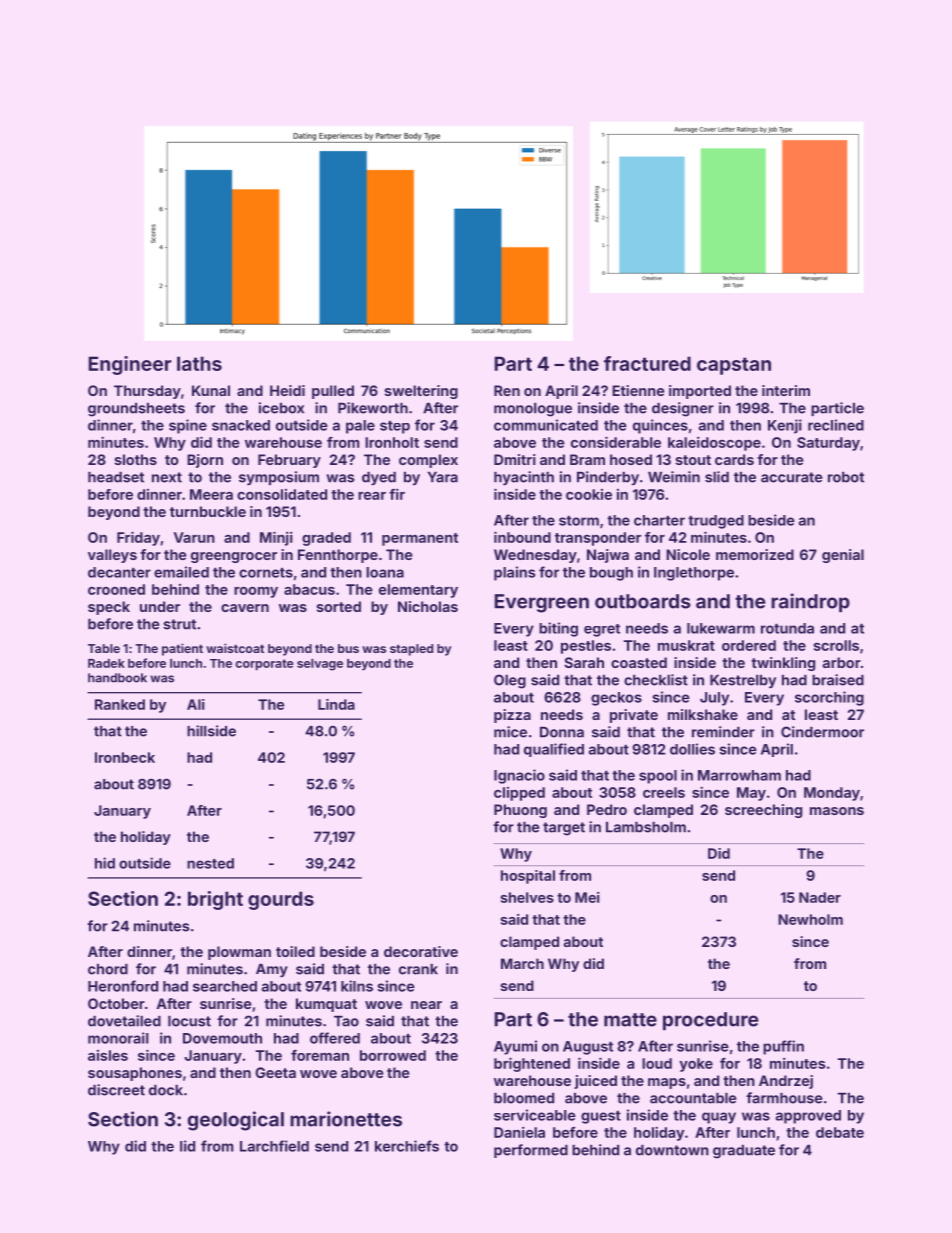 This screenshot has width=952, height=1233. What do you see at coordinates (236, 1121) in the screenshot?
I see `geological` at bounding box center [236, 1121].
